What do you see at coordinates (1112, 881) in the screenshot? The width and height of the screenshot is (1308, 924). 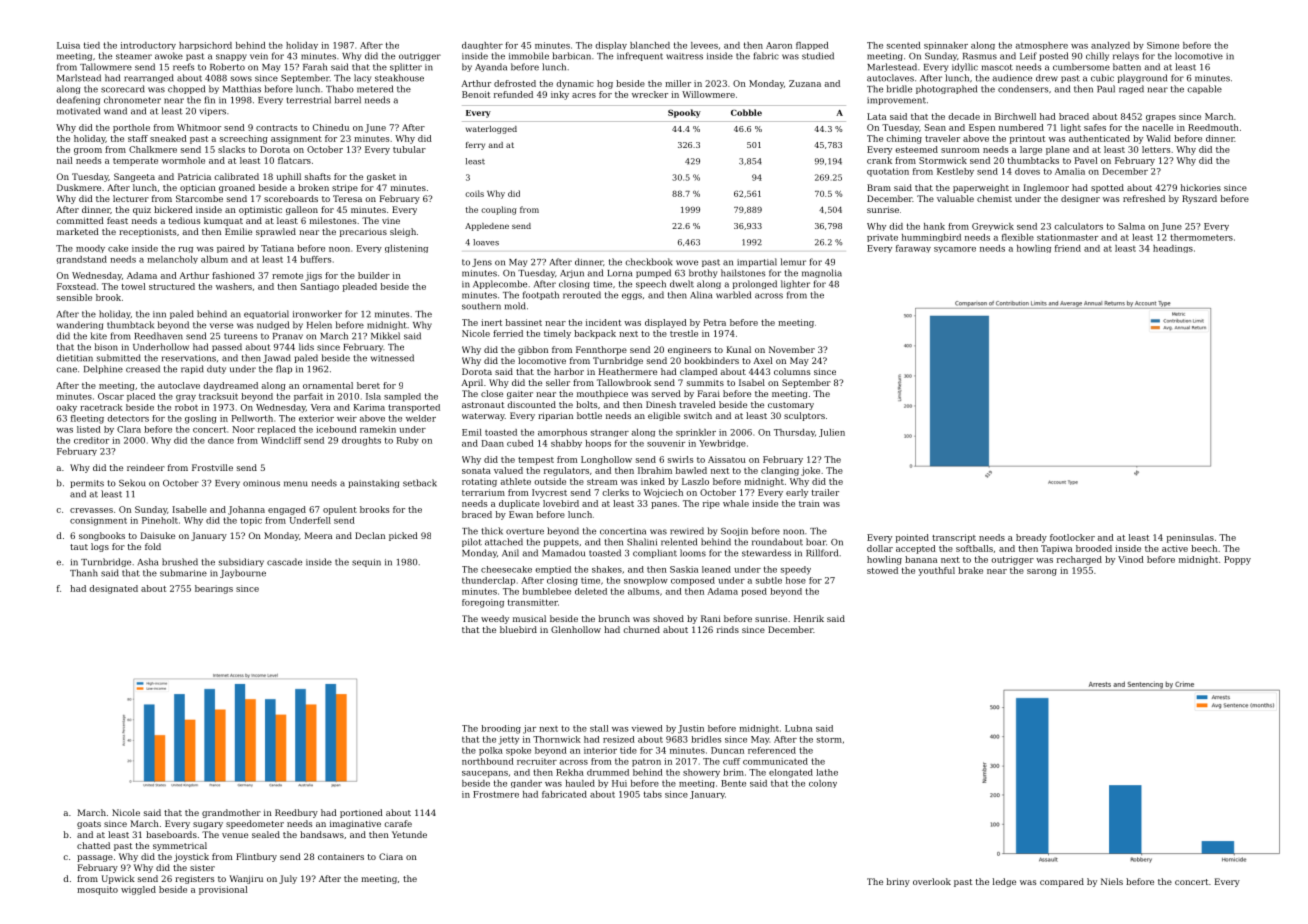 I see `Niels` at bounding box center [1112, 881].
